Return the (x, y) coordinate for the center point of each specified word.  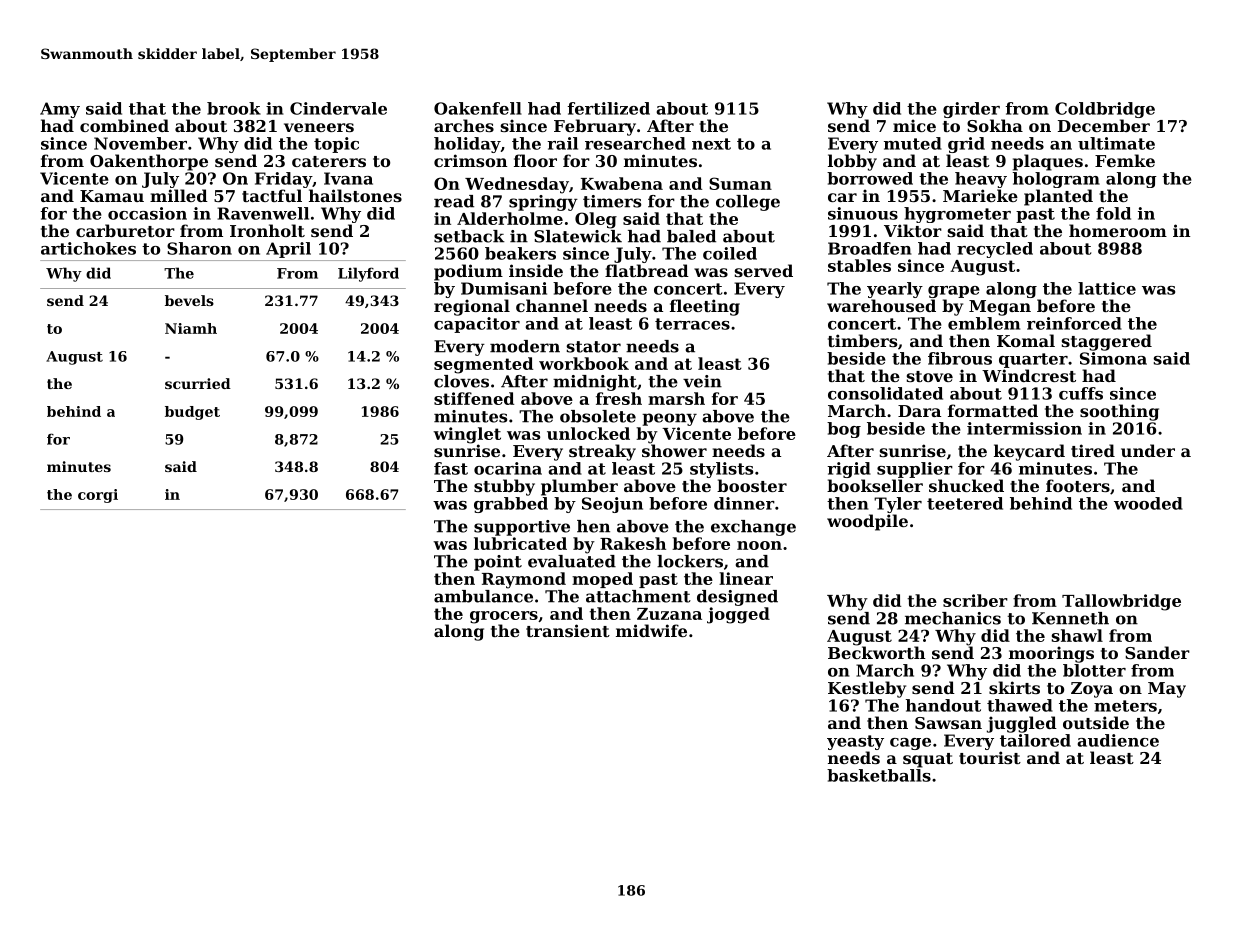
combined (124, 125)
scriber (975, 600)
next (711, 144)
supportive (522, 528)
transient (568, 630)
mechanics (953, 618)
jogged (738, 615)
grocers (504, 617)
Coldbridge (1105, 110)
